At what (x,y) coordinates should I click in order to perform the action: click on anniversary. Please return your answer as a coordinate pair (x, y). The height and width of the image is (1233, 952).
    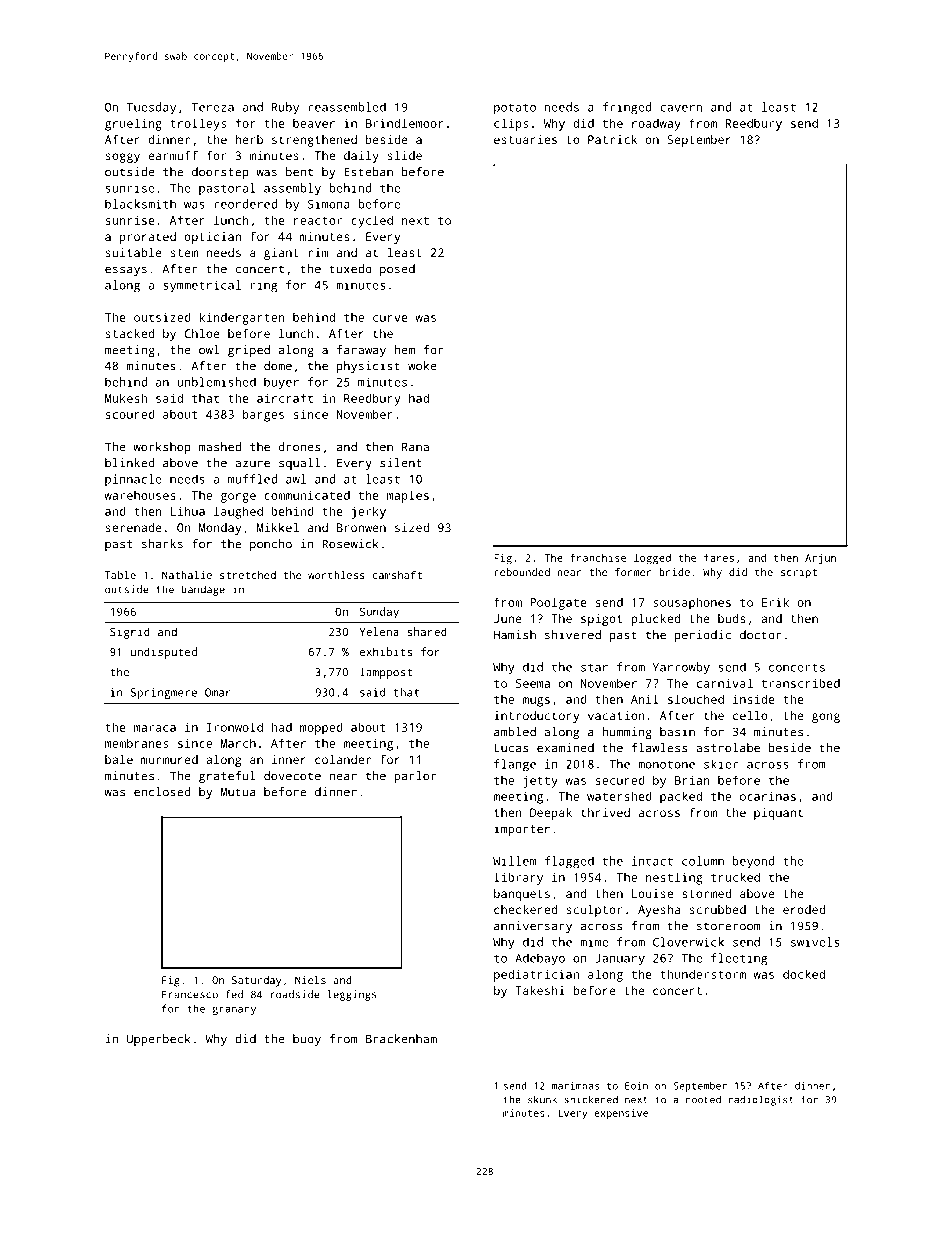
    Looking at the image, I should click on (533, 927).
